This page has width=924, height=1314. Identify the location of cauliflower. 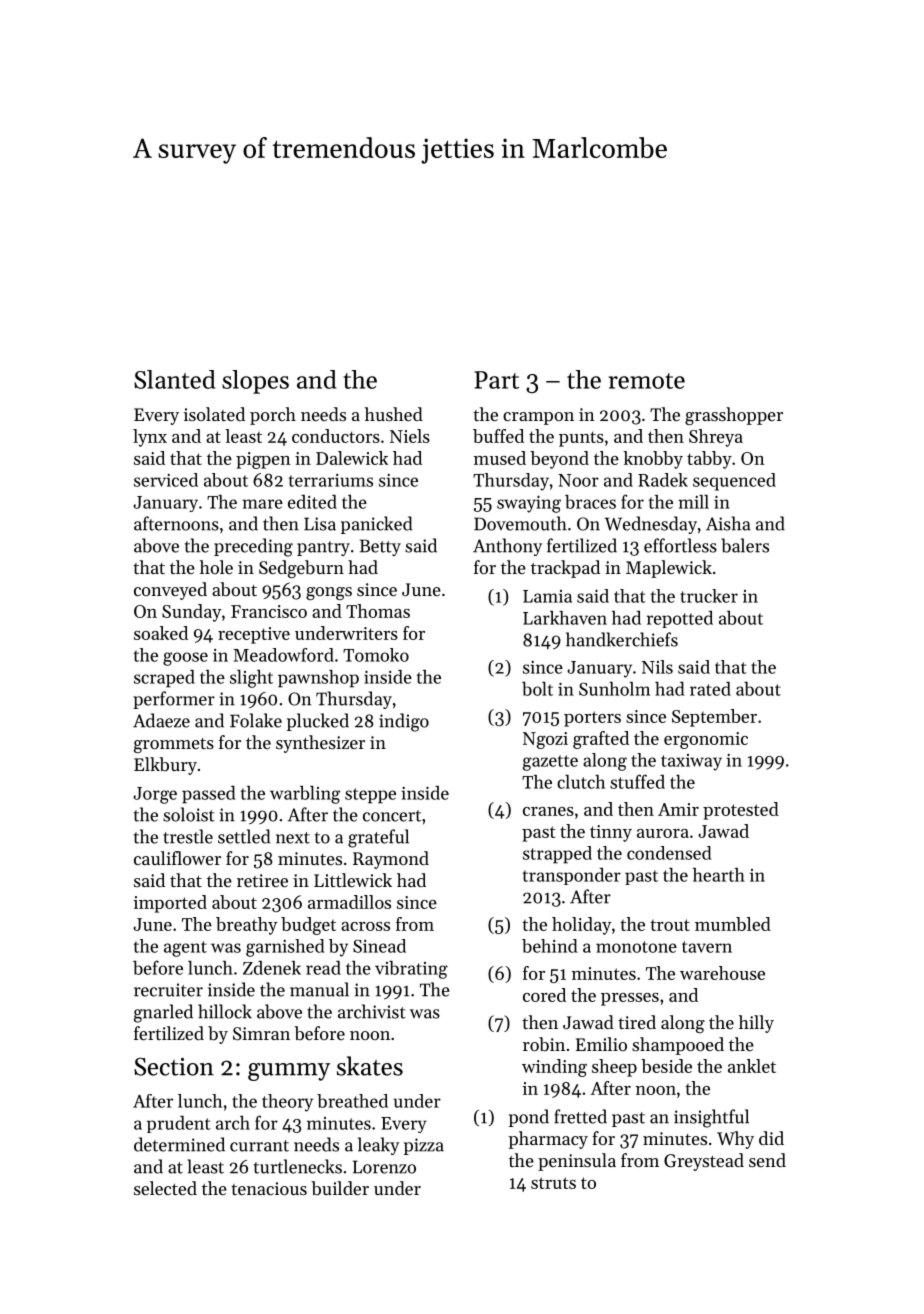
(177, 858).
